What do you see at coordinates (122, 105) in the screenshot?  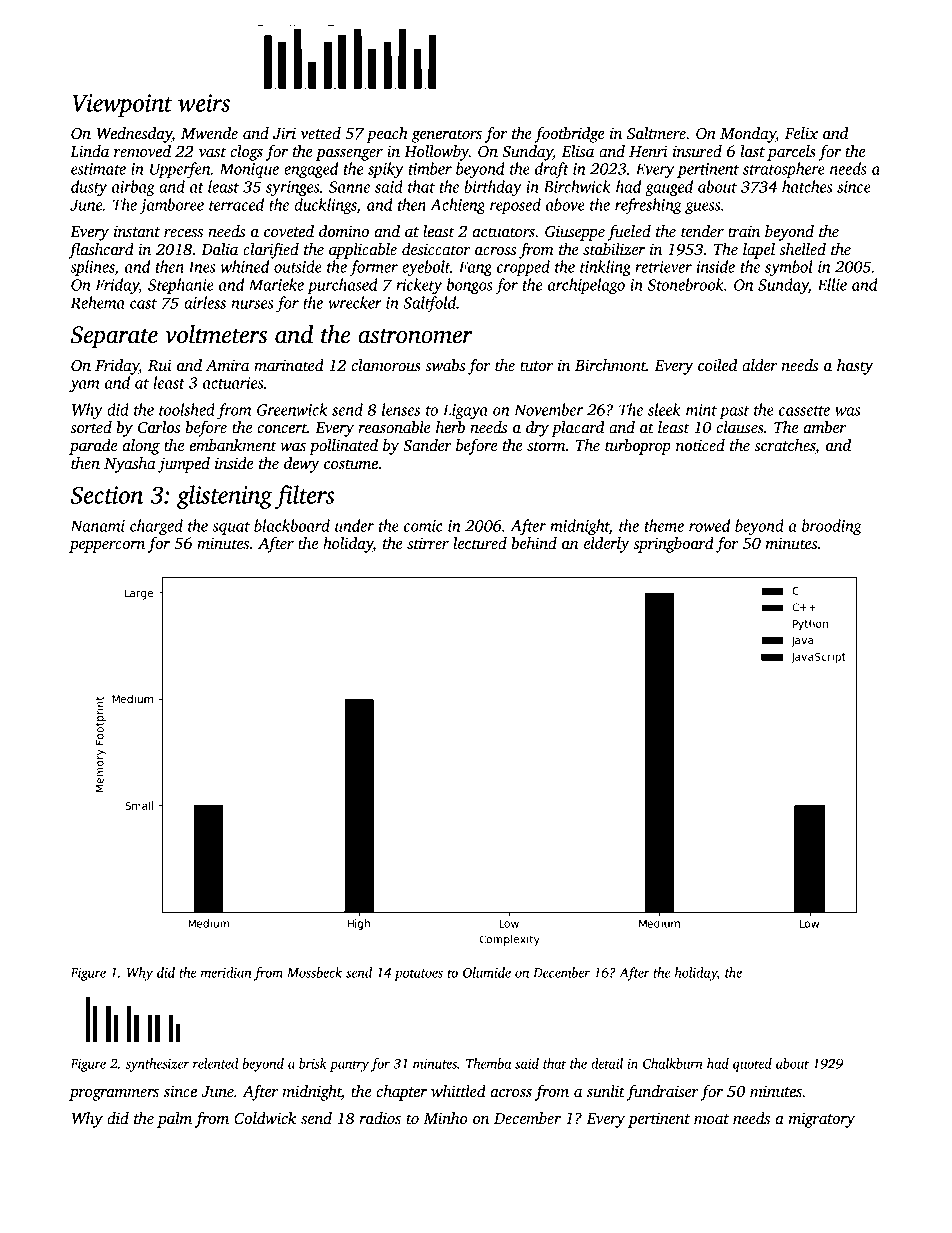 I see `Viewpoint` at bounding box center [122, 105].
